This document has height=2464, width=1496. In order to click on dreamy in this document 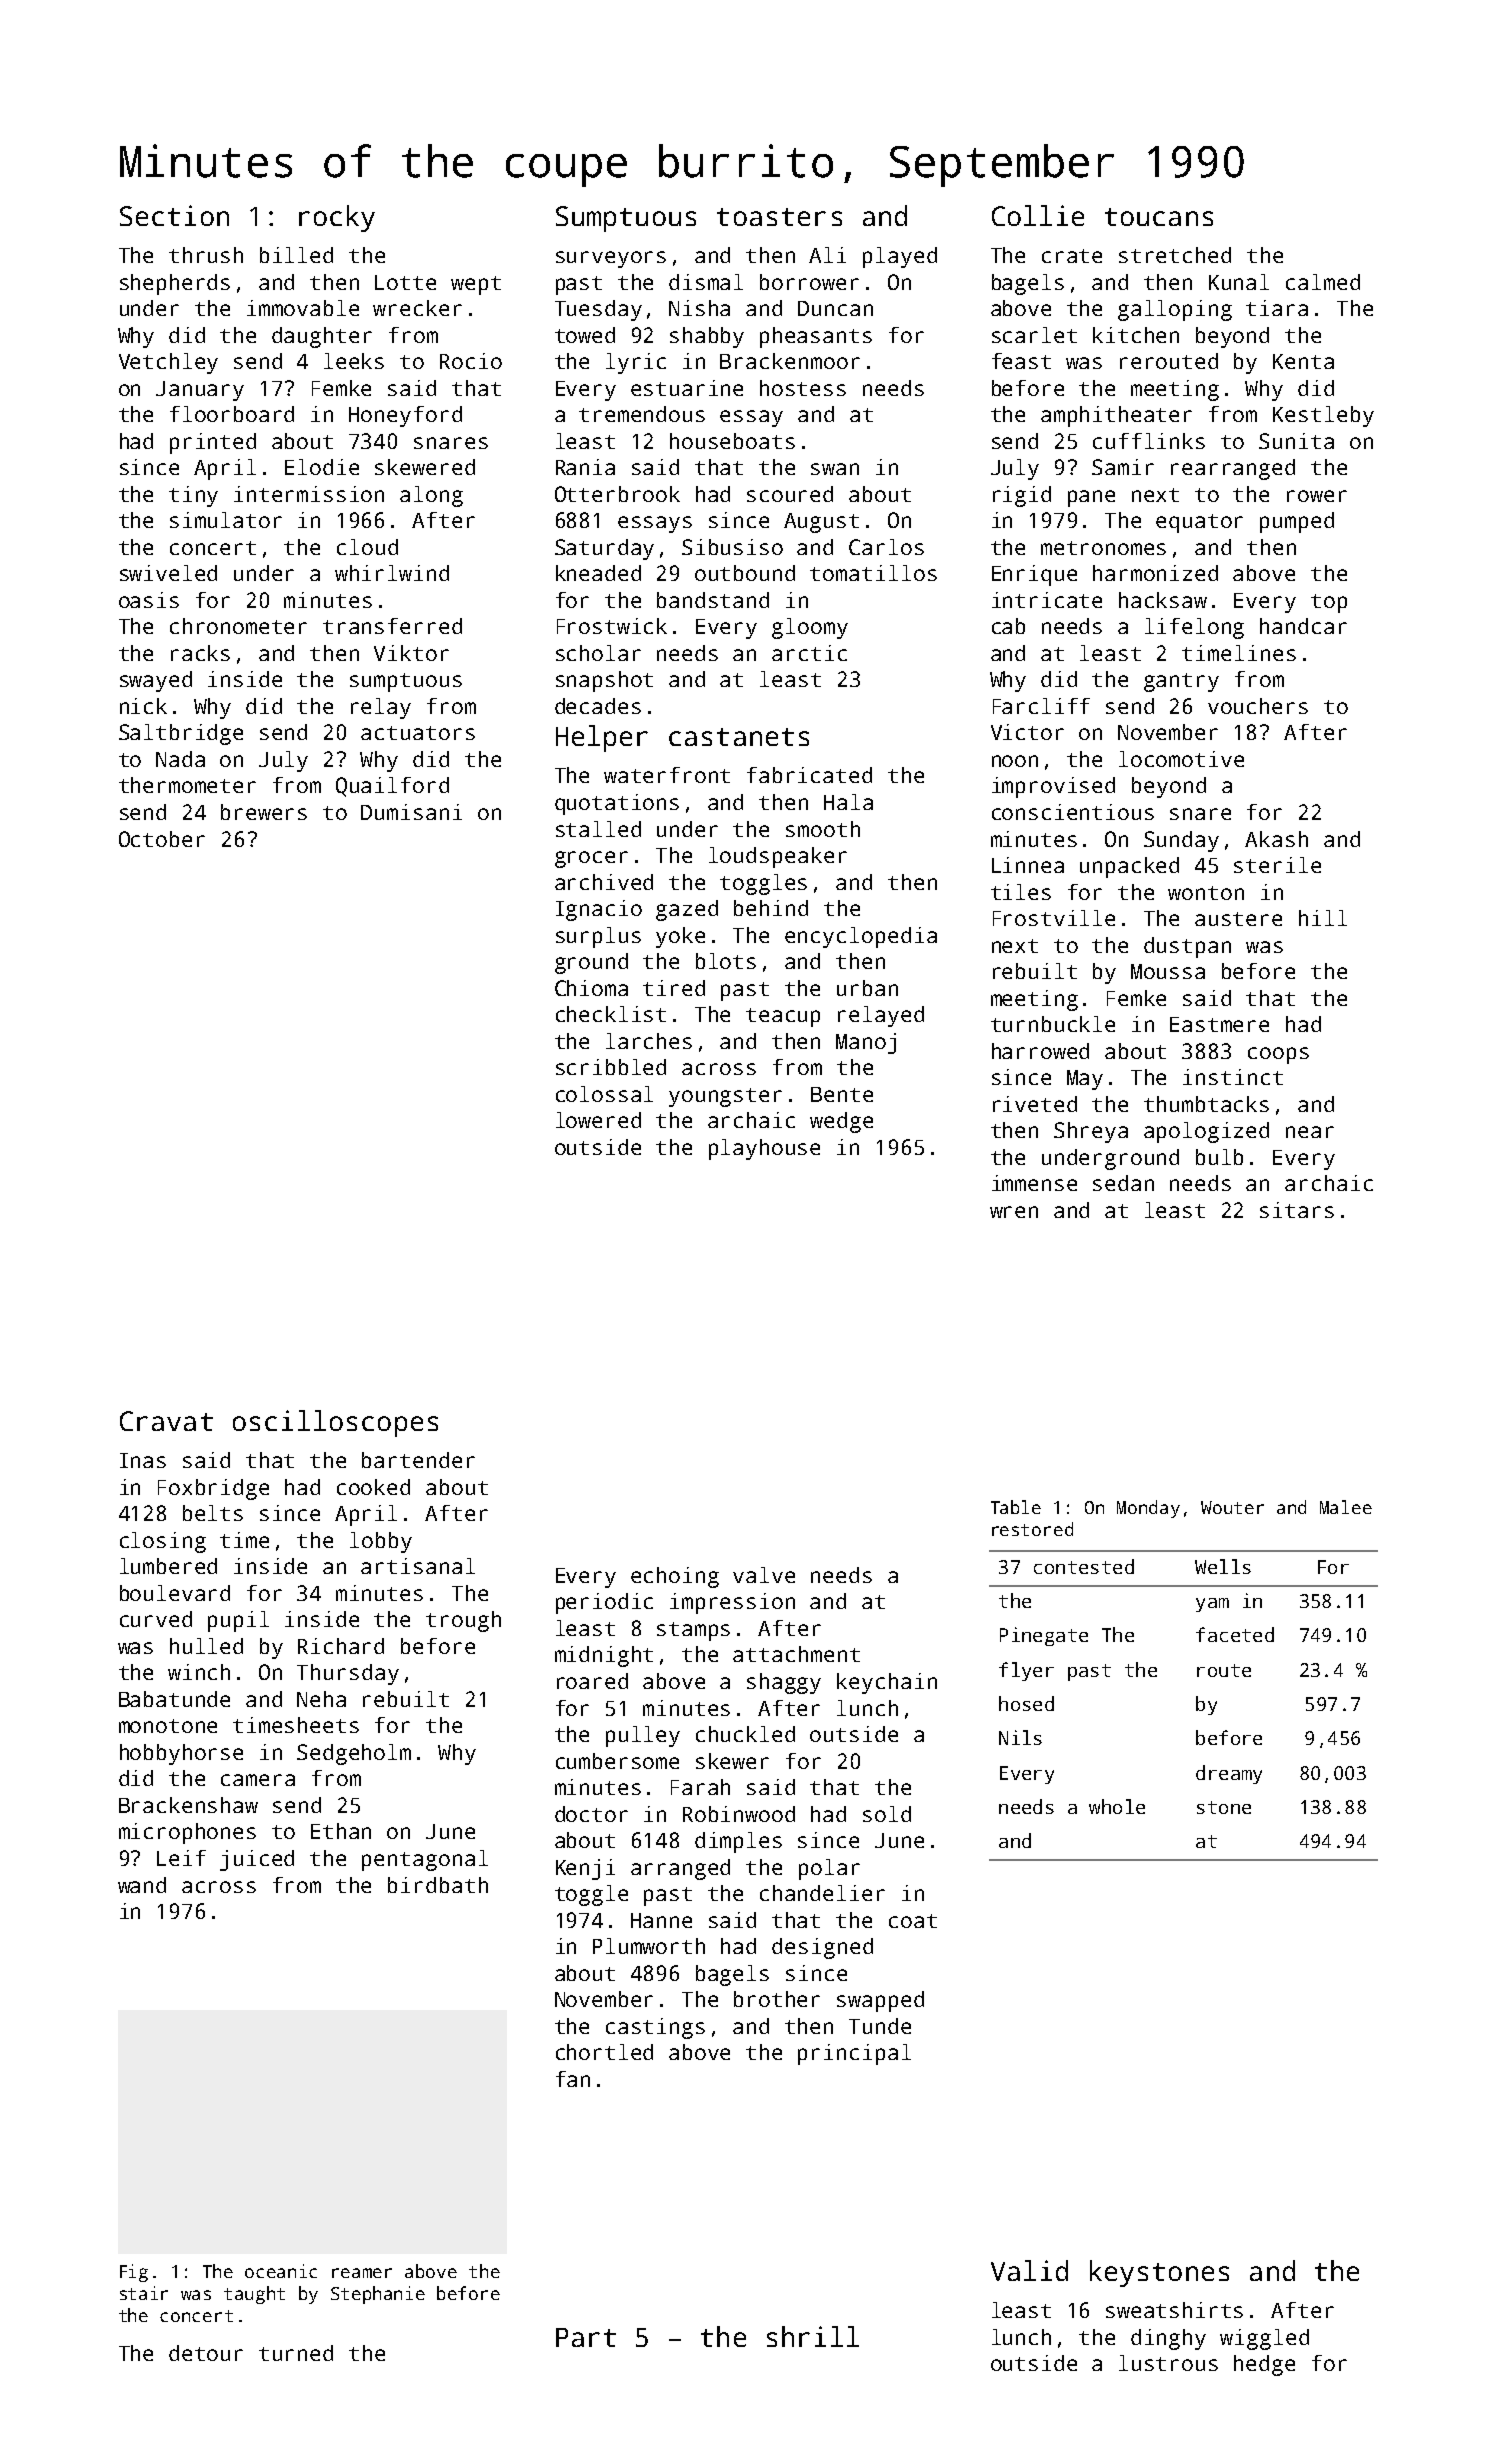, I will do `click(1229, 1774)`.
